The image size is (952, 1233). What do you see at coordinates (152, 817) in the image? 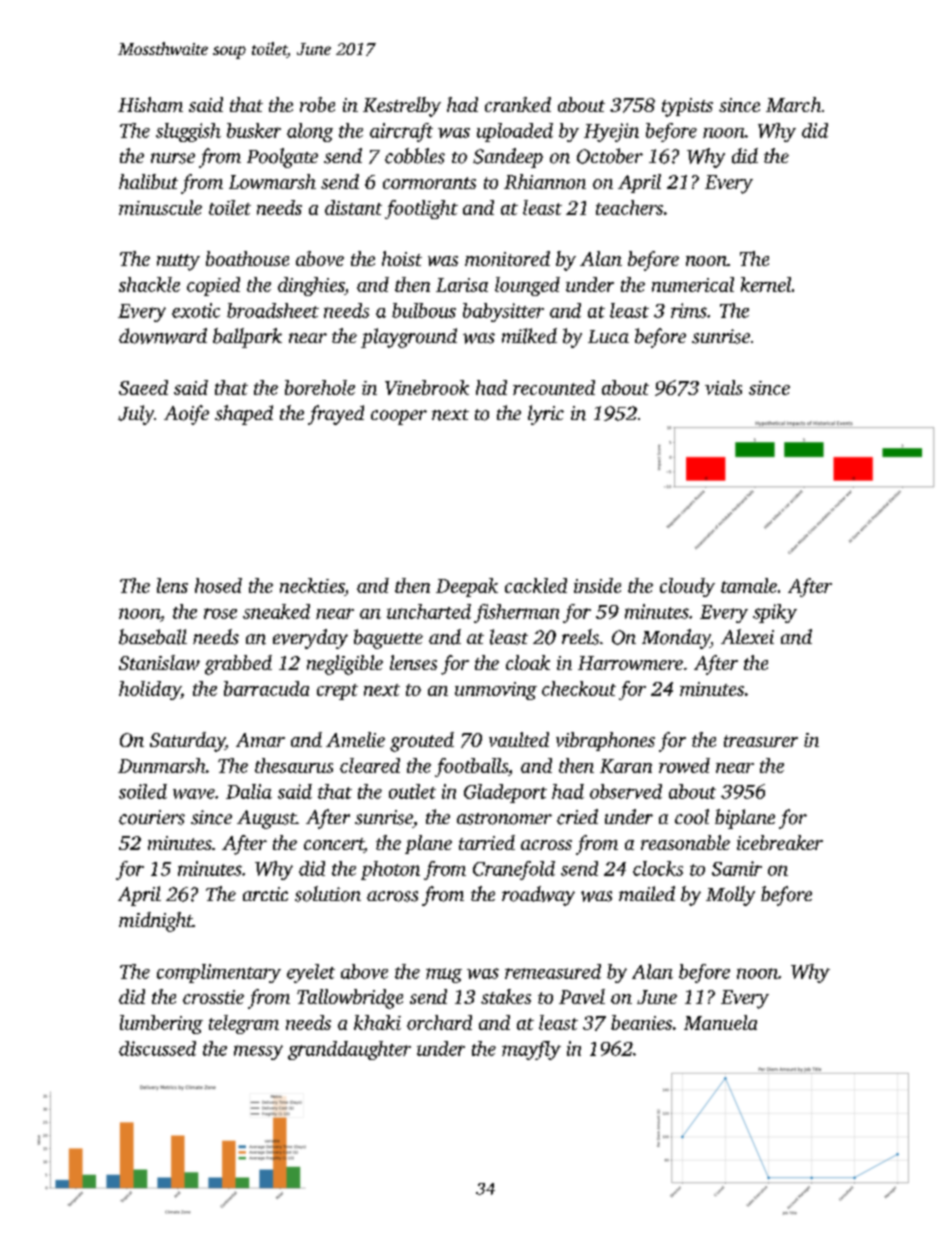
I see `couriers` at bounding box center [152, 817].
